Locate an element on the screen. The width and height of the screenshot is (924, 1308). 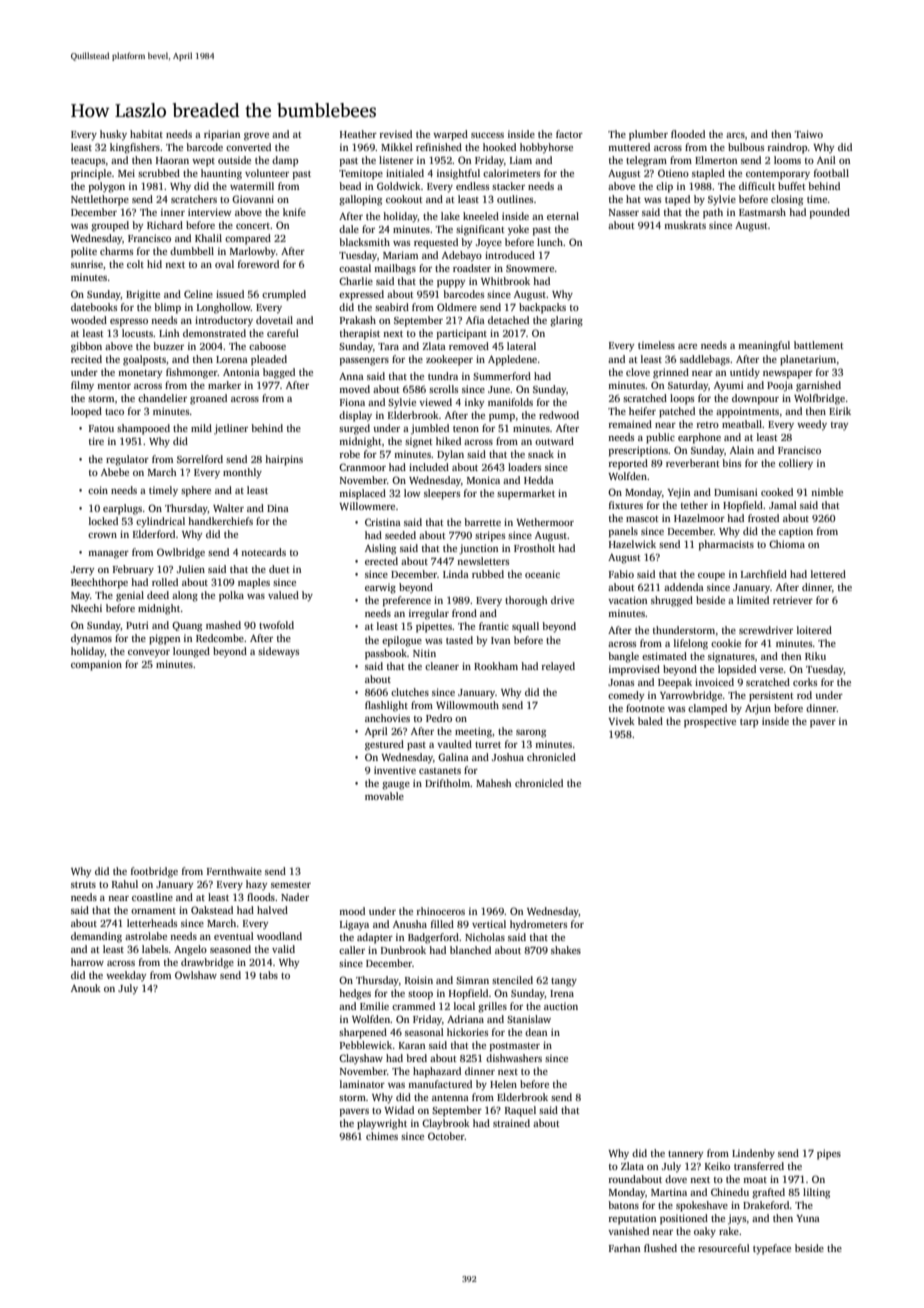
prospective is located at coordinates (710, 722).
